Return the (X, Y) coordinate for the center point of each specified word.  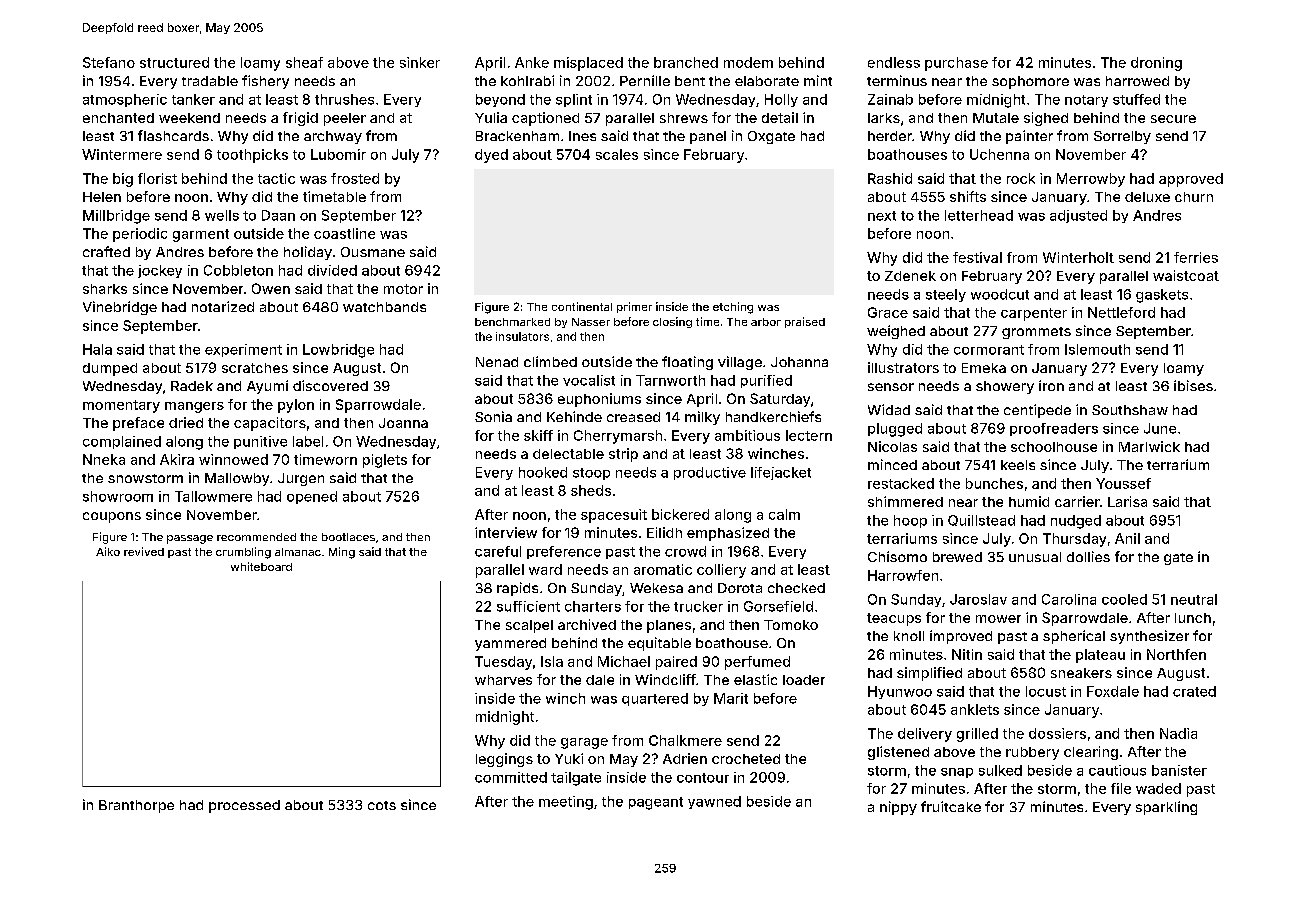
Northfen (1176, 654)
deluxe (1147, 197)
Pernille (645, 80)
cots (382, 805)
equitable (659, 644)
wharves (503, 680)
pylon (296, 406)
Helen (102, 197)
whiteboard (261, 566)
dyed (491, 156)
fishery (265, 82)
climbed (550, 361)
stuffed (1136, 99)
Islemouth (1097, 349)
